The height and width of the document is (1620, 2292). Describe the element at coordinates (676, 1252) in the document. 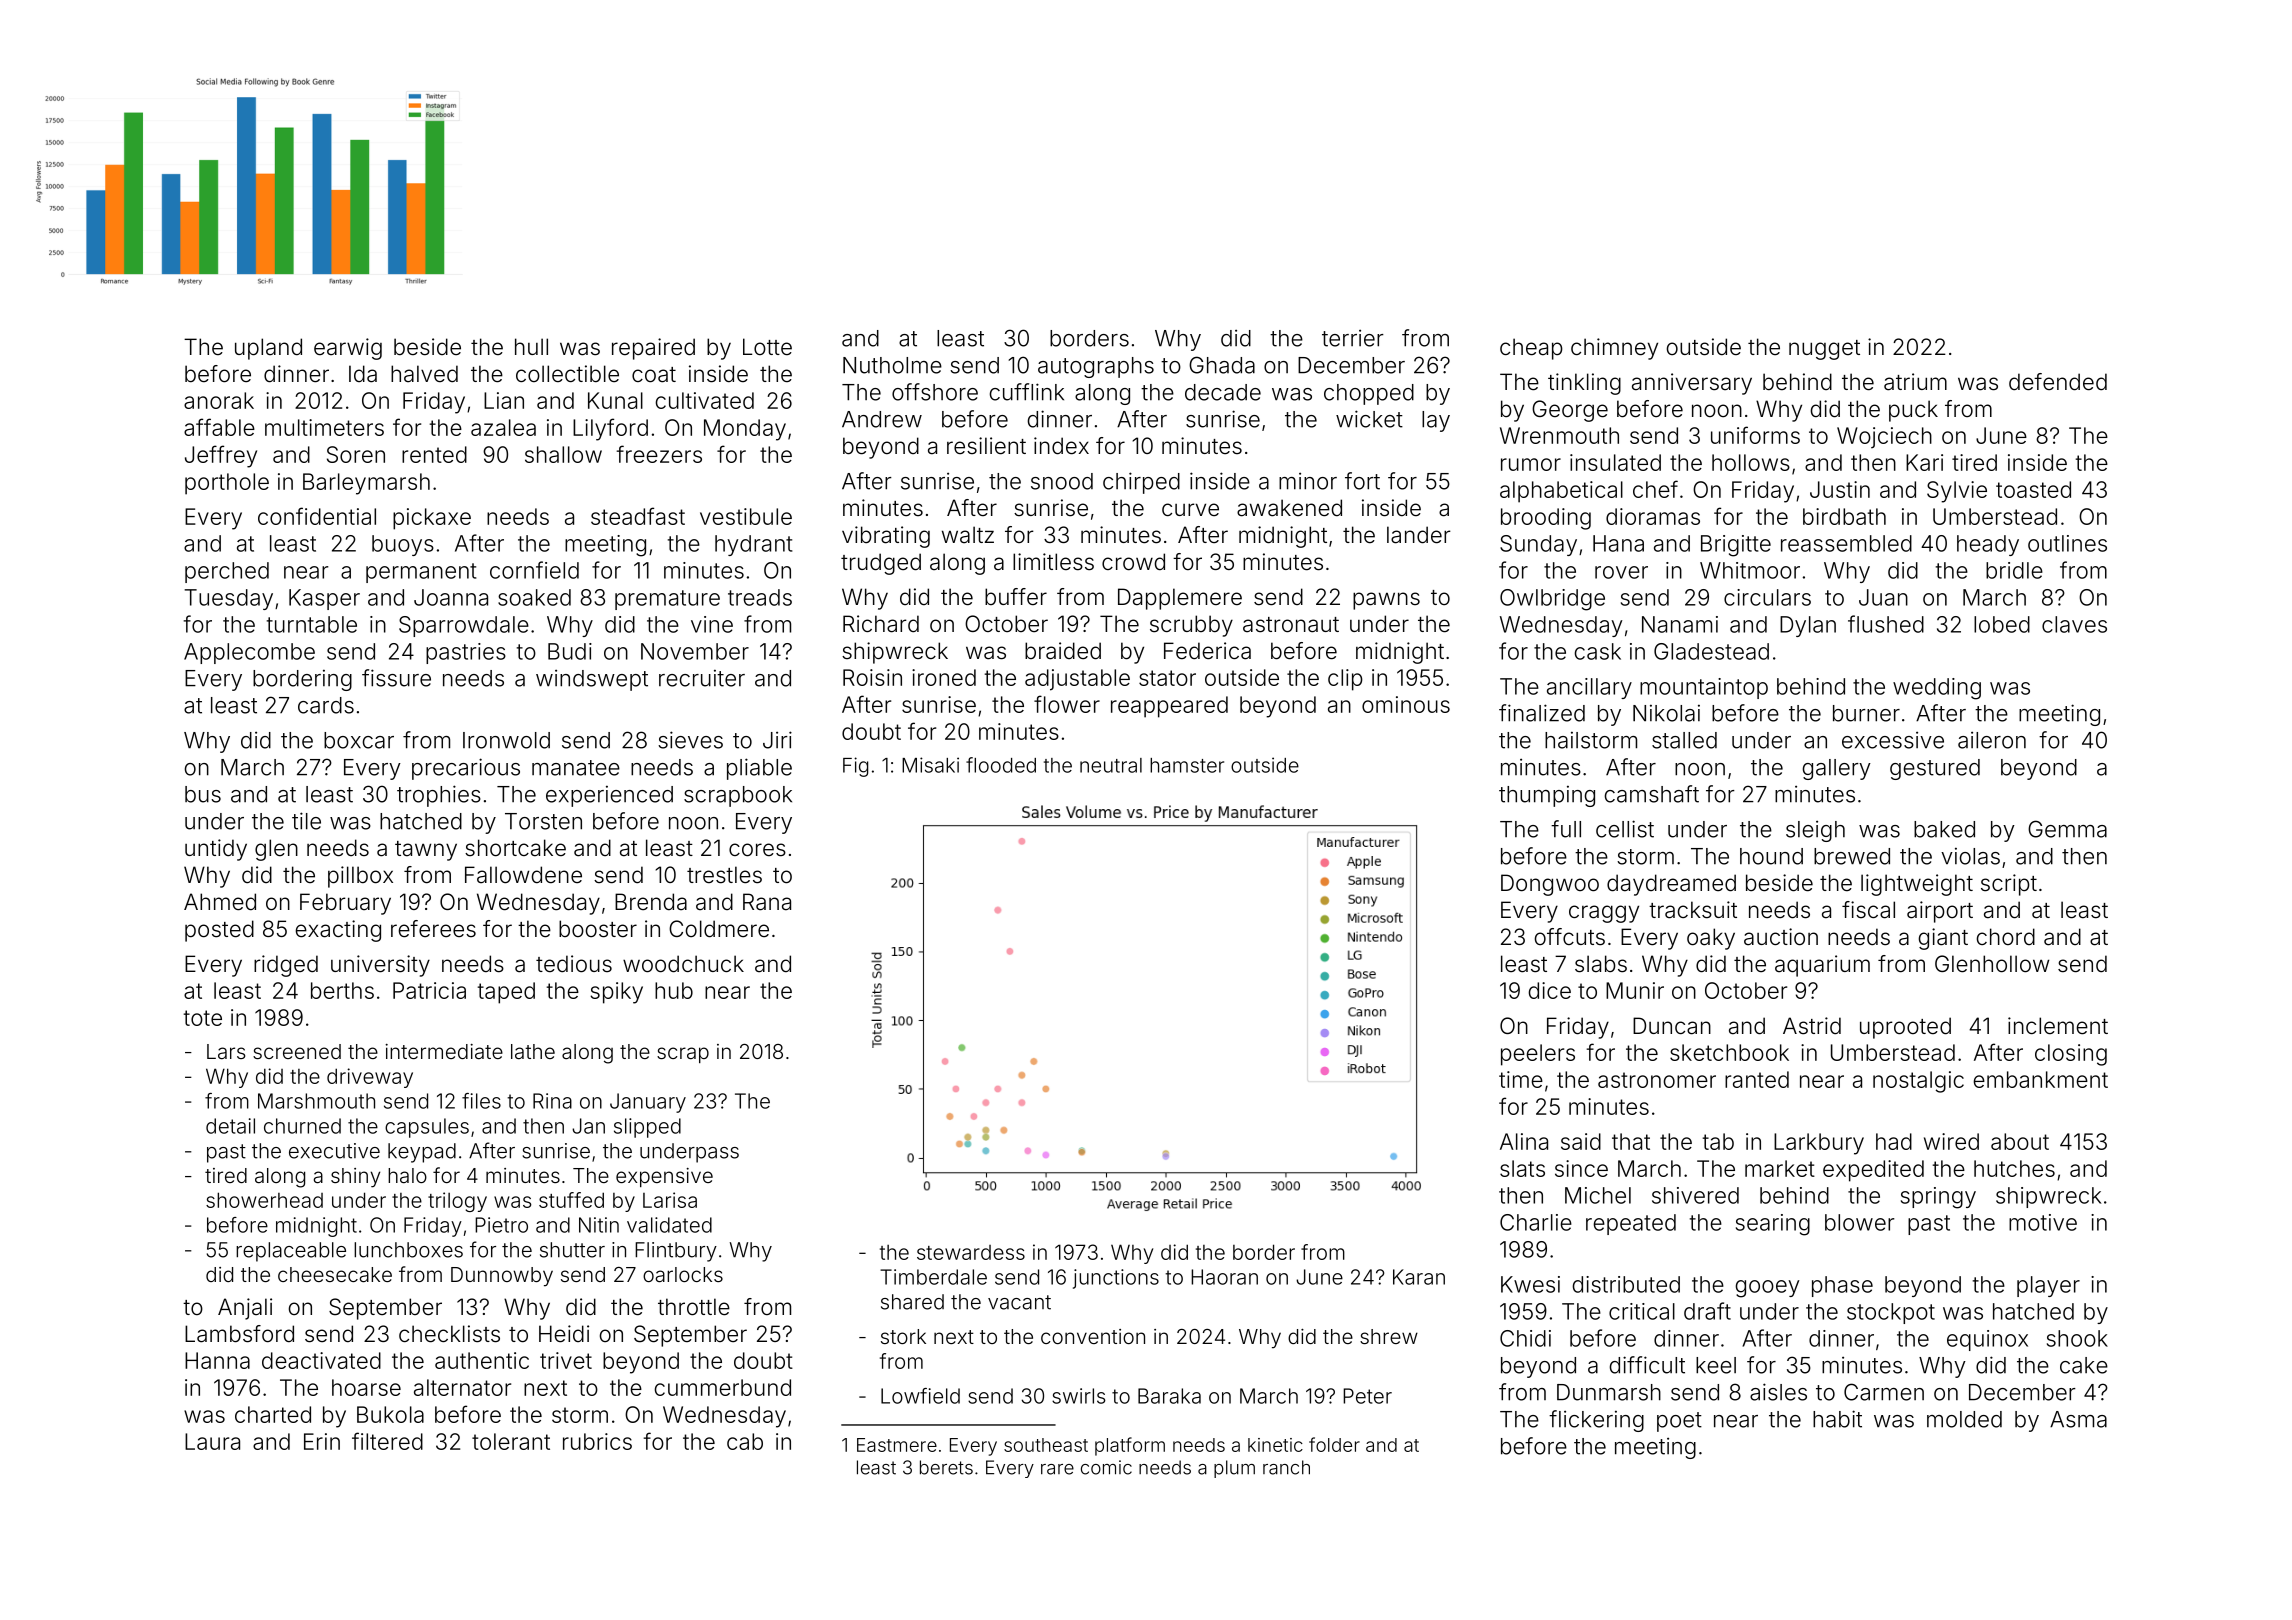

I see `Flintbury` at that location.
